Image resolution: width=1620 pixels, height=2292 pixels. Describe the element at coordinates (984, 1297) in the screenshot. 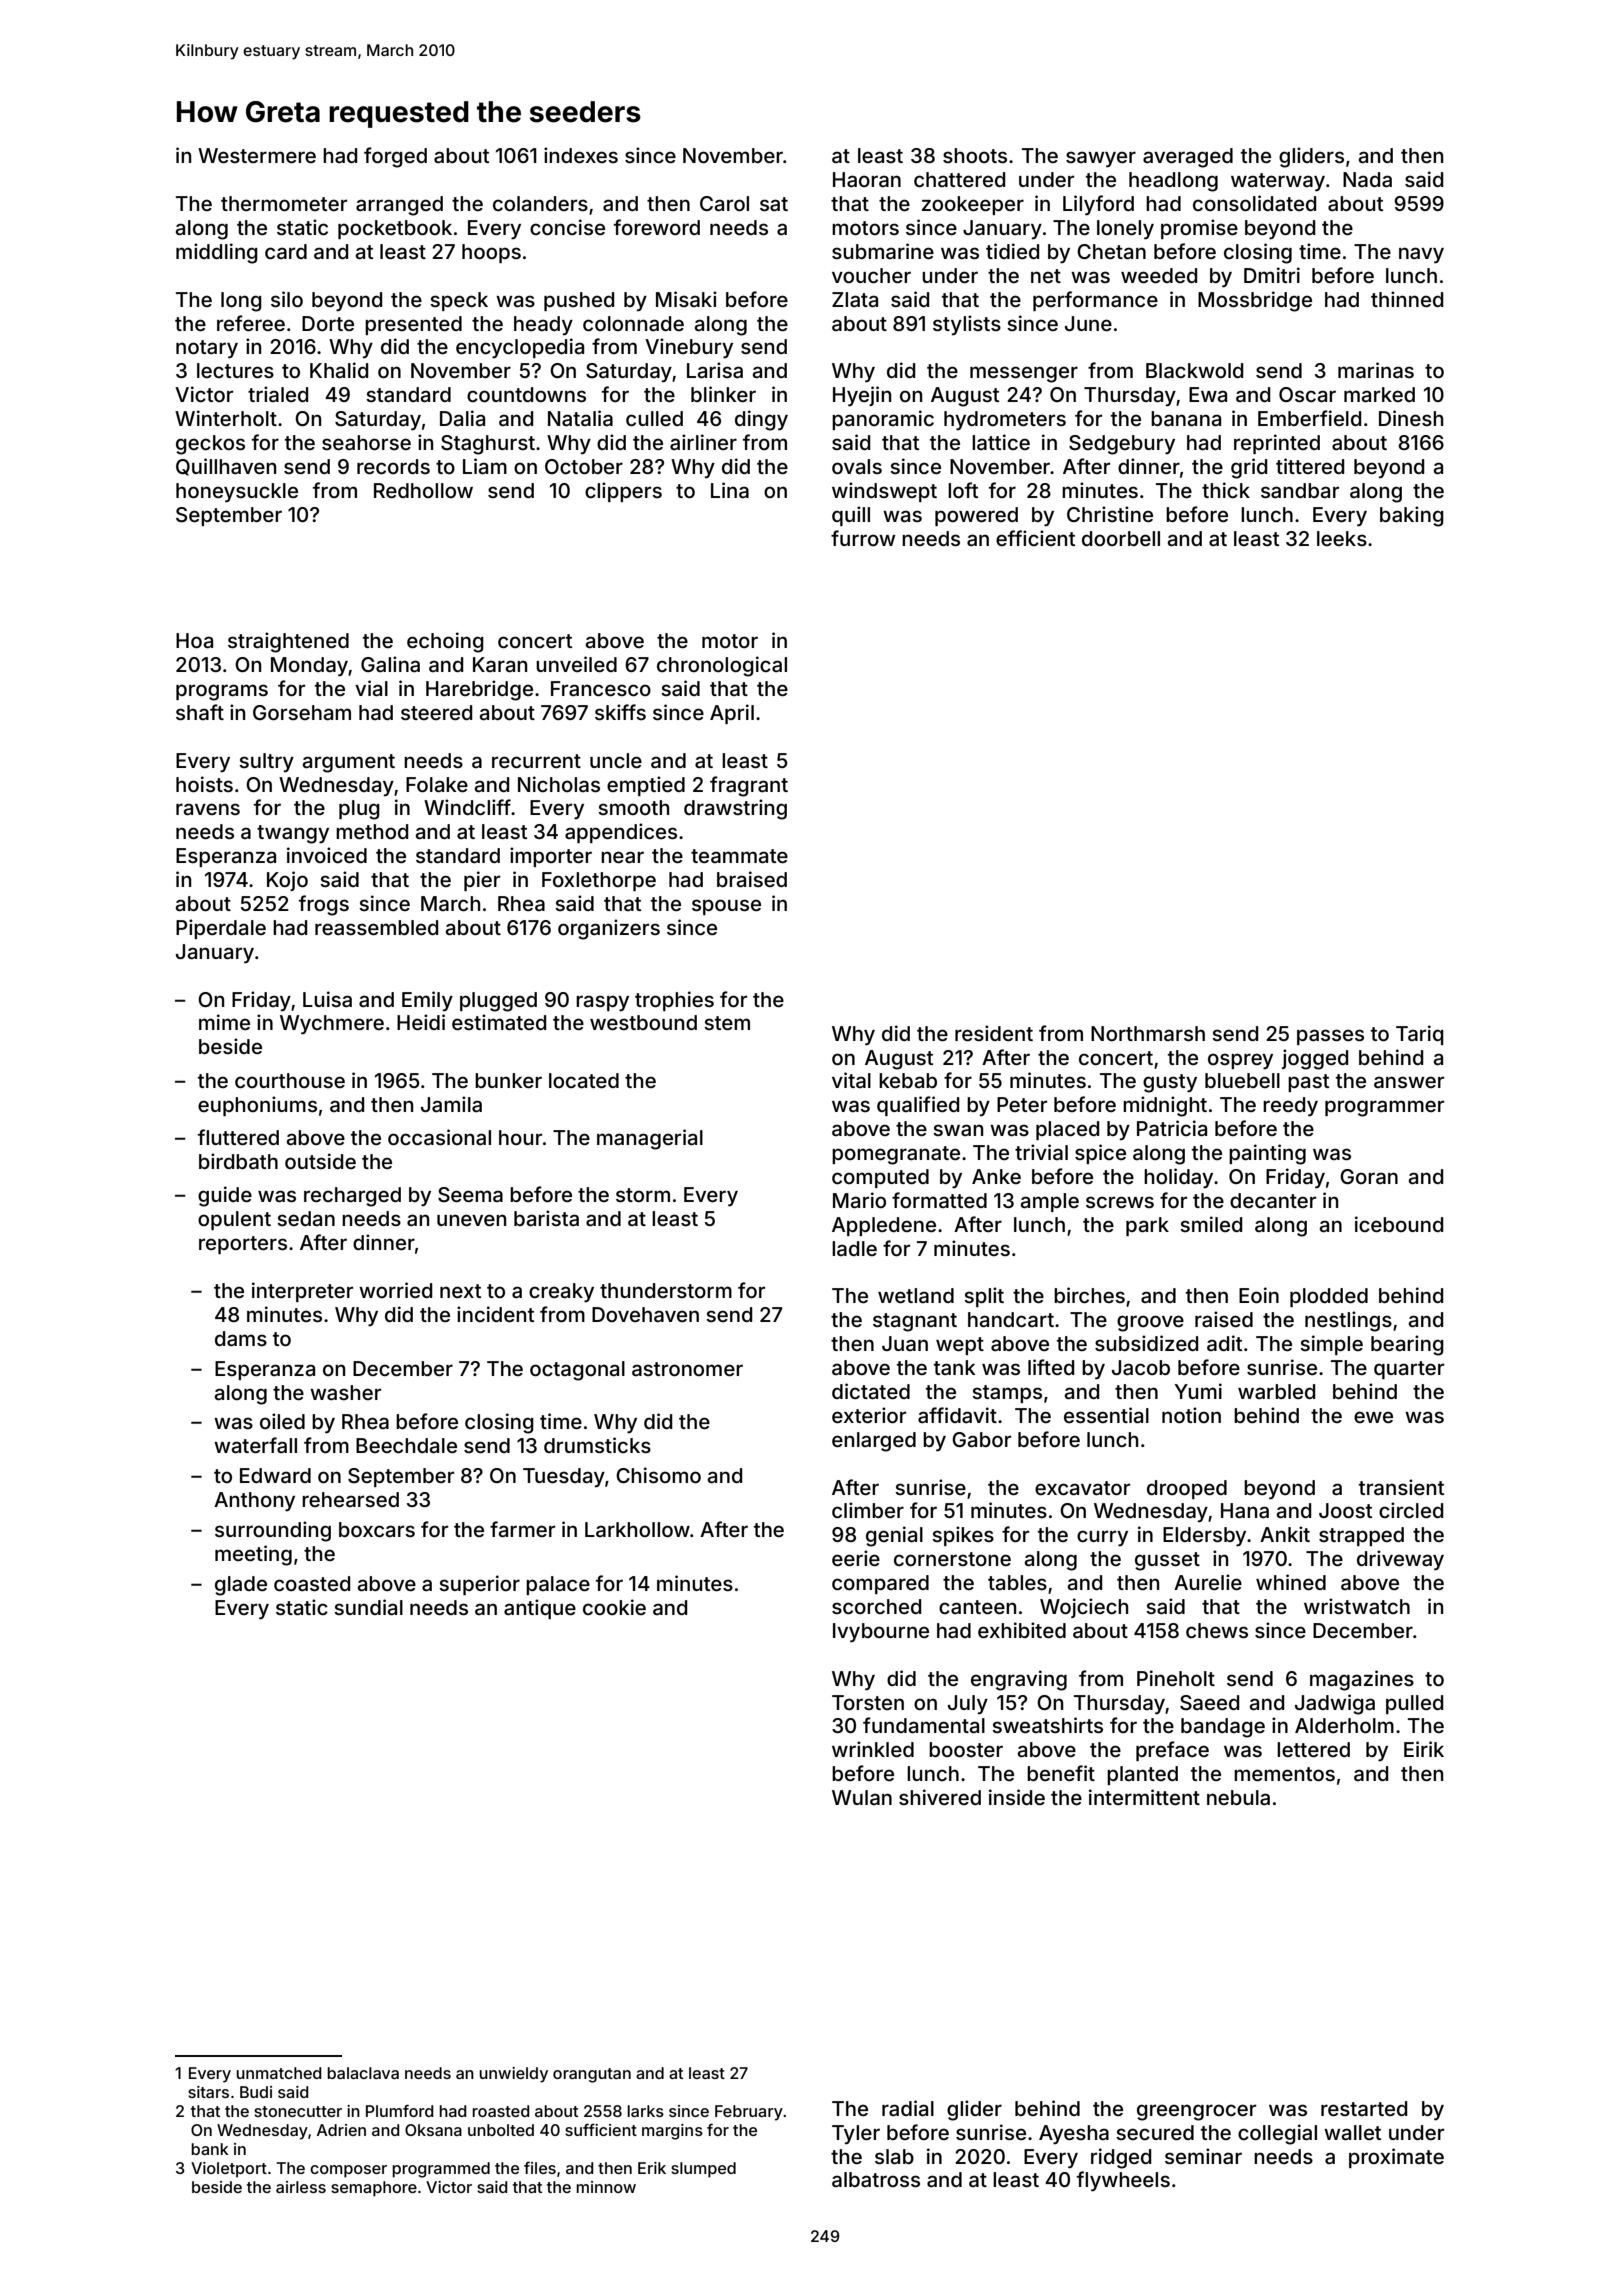

I see `split` at that location.
